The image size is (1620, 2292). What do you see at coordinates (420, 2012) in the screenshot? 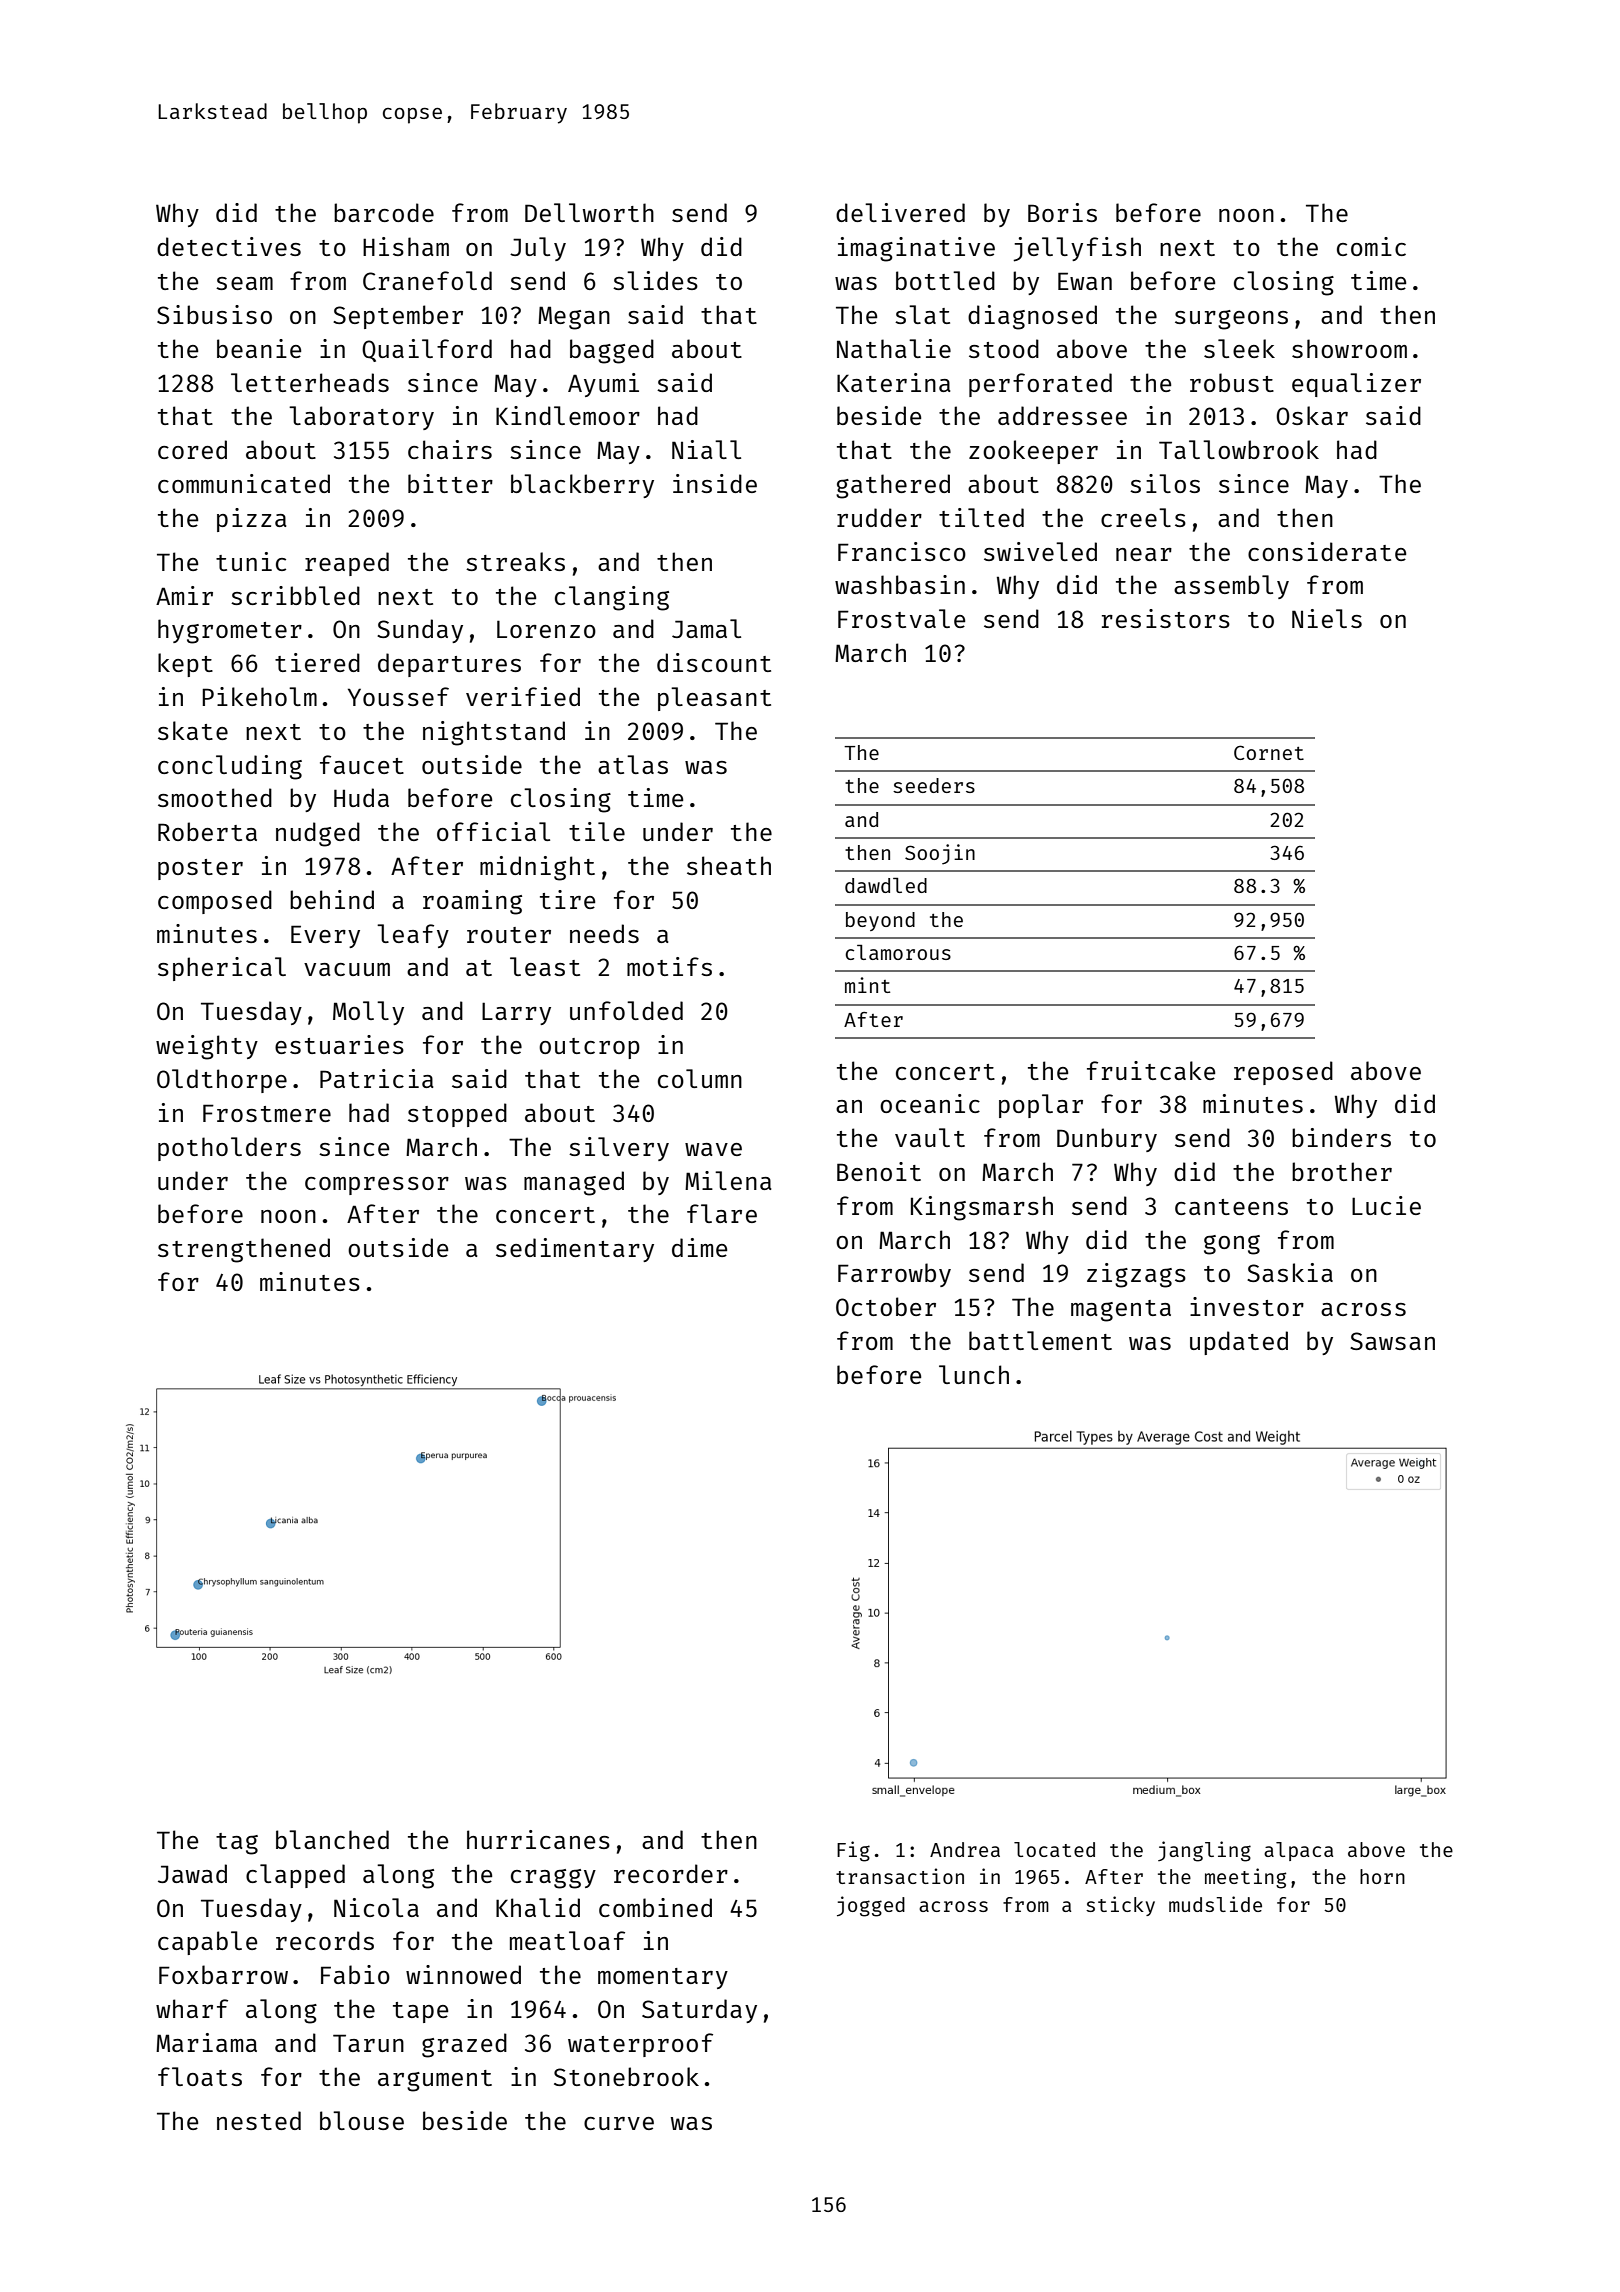
I see `tape` at bounding box center [420, 2012].
